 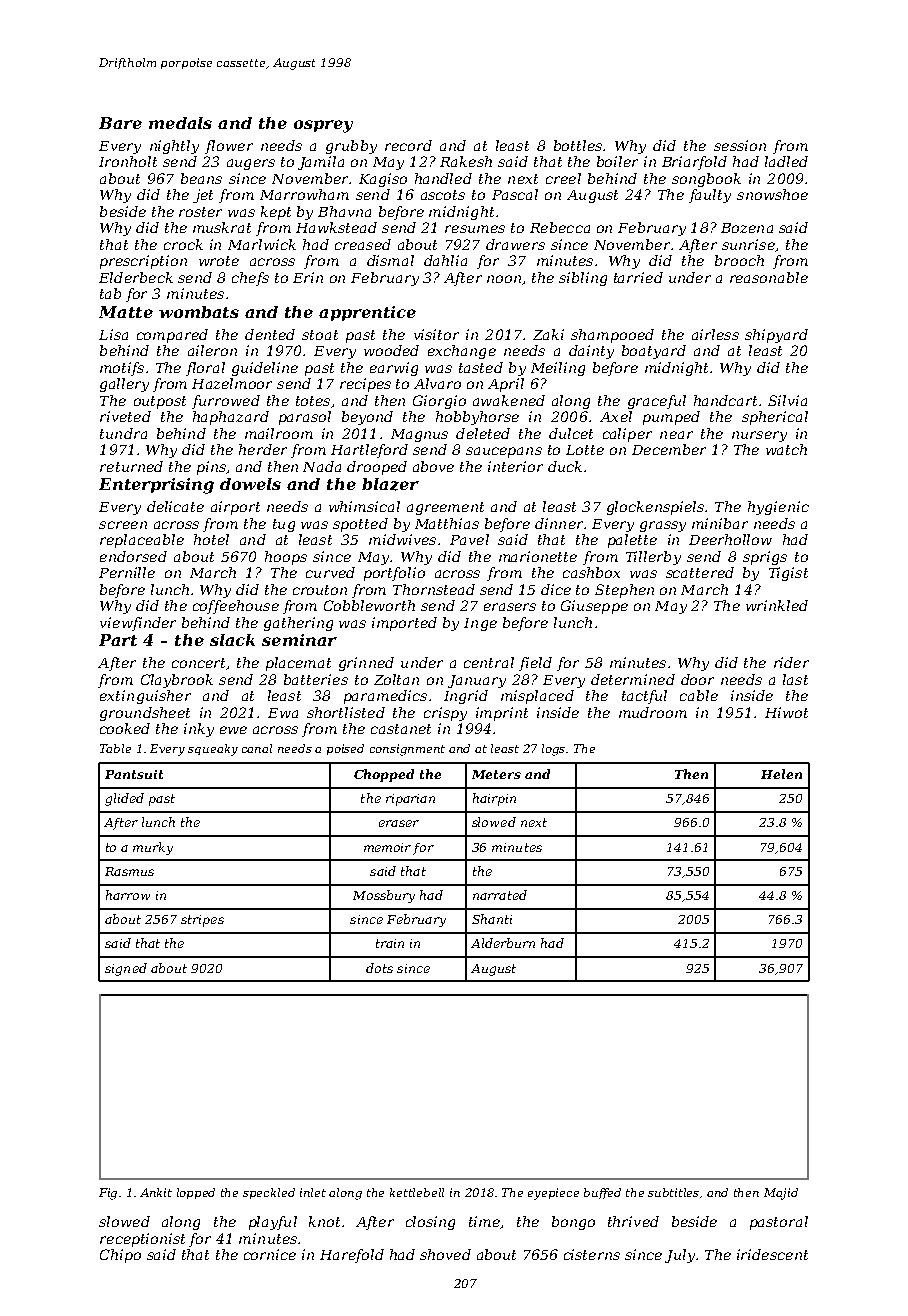 I want to click on wooded, so click(x=391, y=350).
